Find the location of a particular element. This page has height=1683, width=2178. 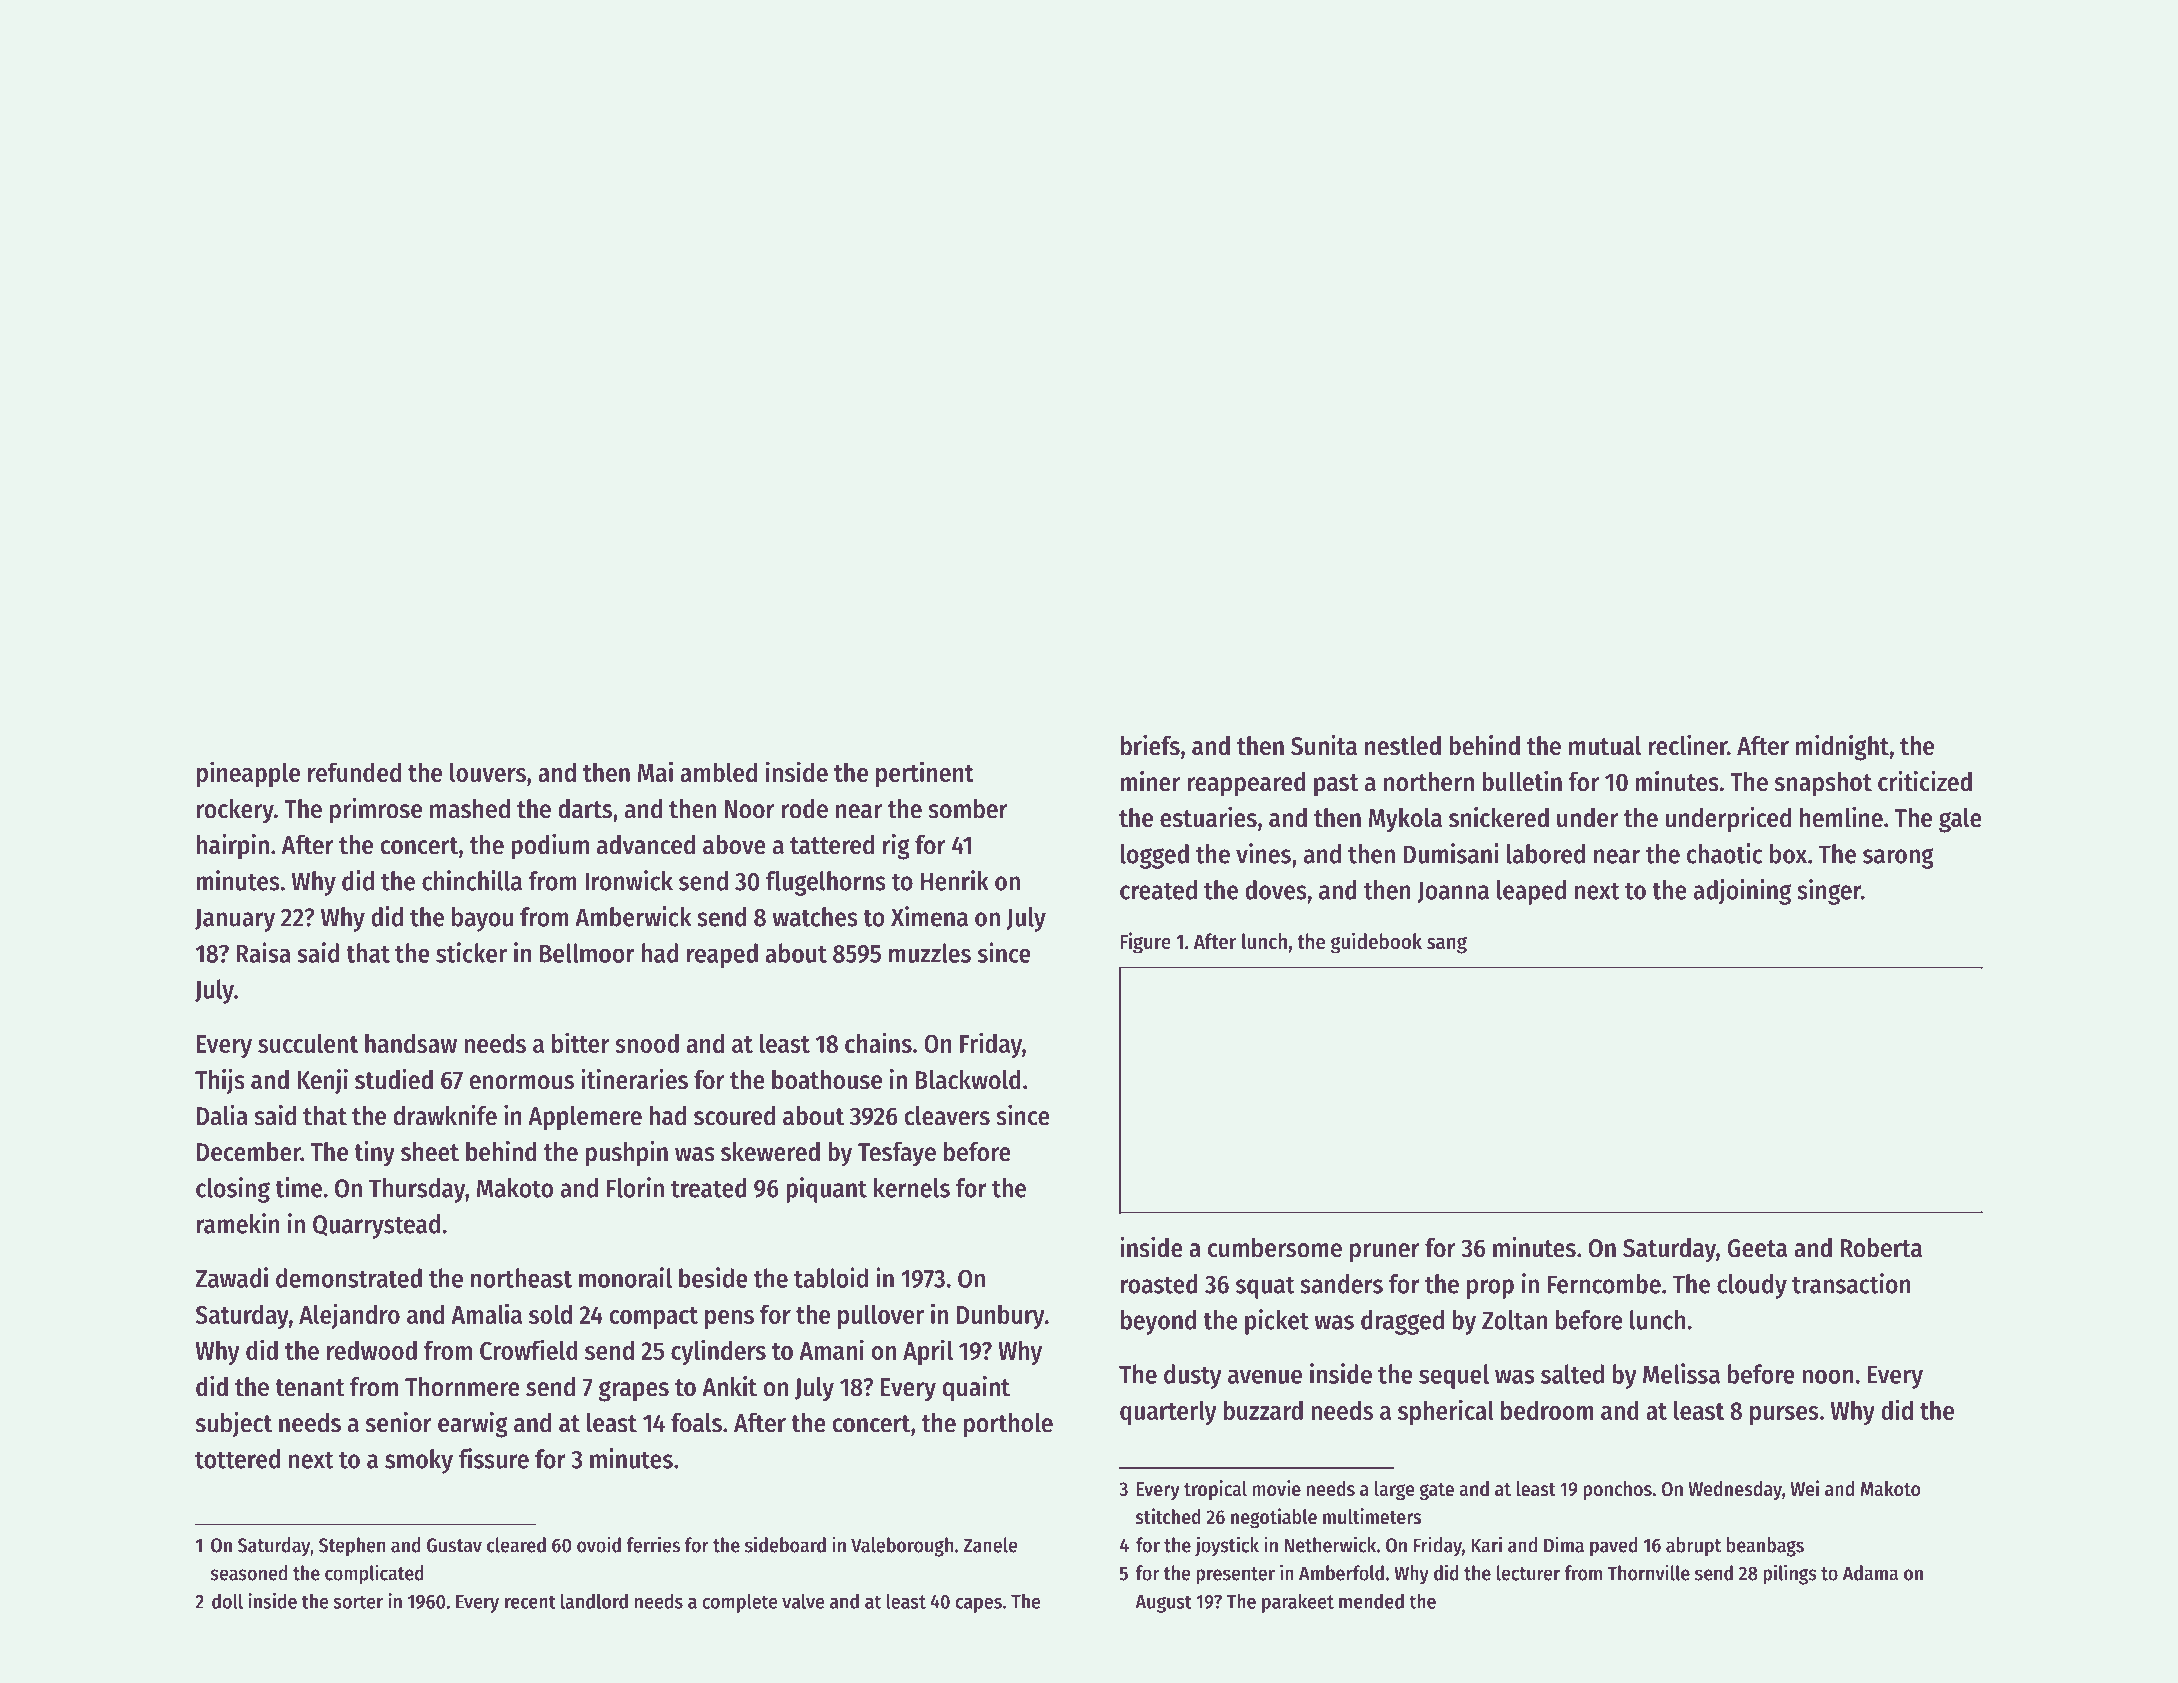

estuaries is located at coordinates (1208, 817).
